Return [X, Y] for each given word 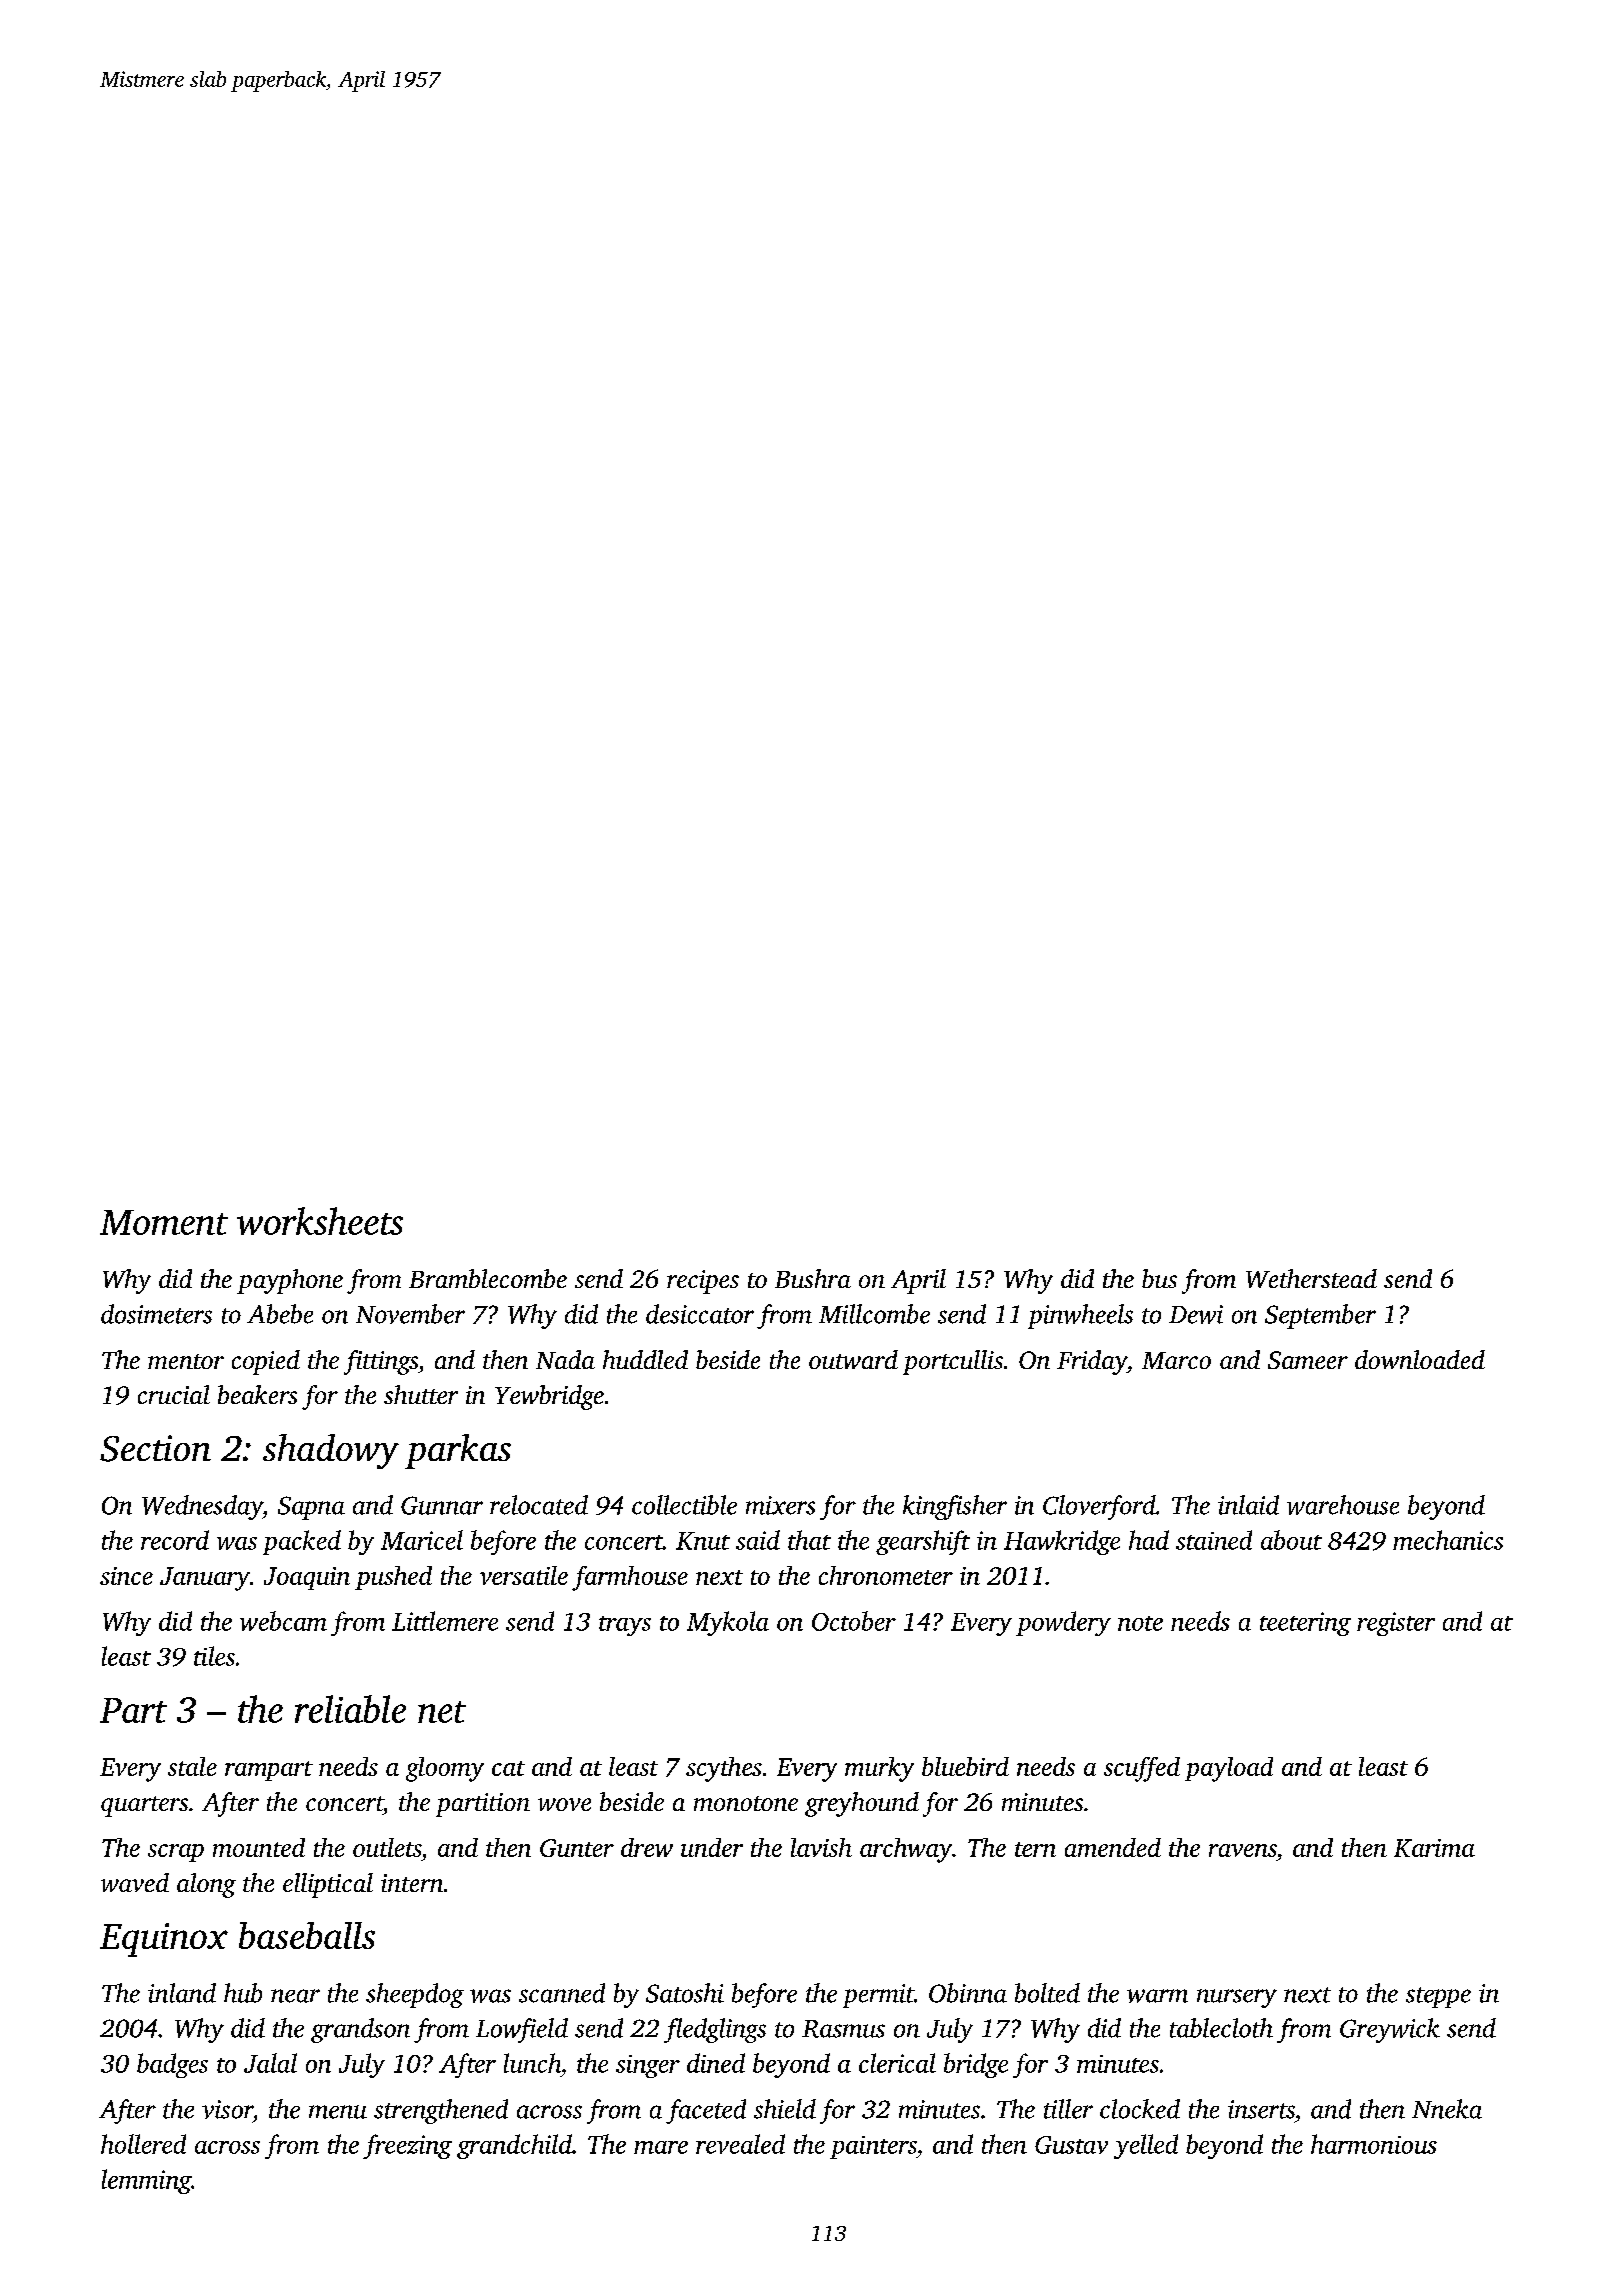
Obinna [968, 1993]
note [1140, 1623]
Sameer [1308, 1360]
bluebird [965, 1766]
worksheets [320, 1221]
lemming [146, 2181]
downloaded [1420, 1359]
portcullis [953, 1362]
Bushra [813, 1278]
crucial [174, 1394]
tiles [214, 1656]
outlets [387, 1847]
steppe [1438, 1997]
